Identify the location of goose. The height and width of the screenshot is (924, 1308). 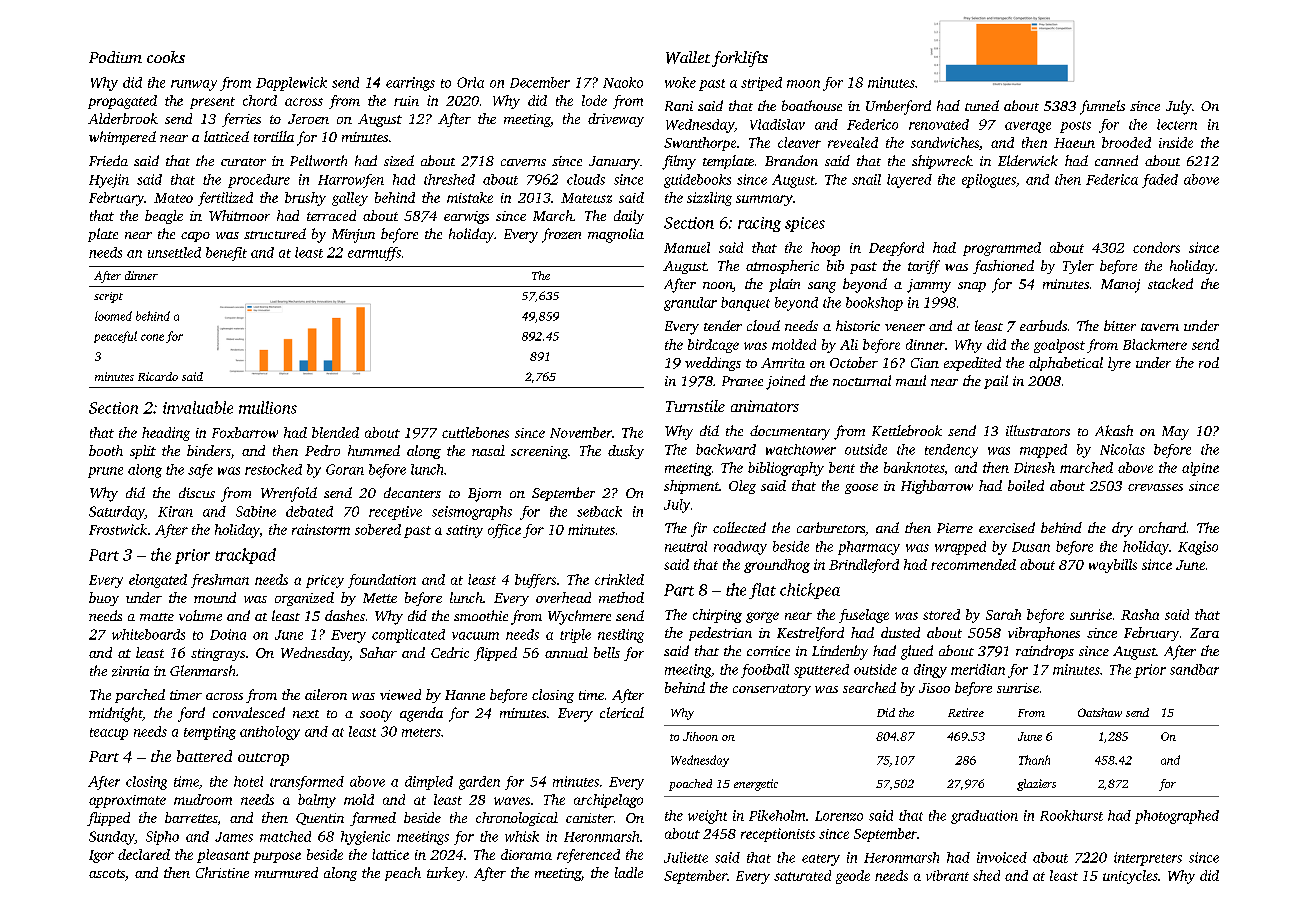
(861, 489).
